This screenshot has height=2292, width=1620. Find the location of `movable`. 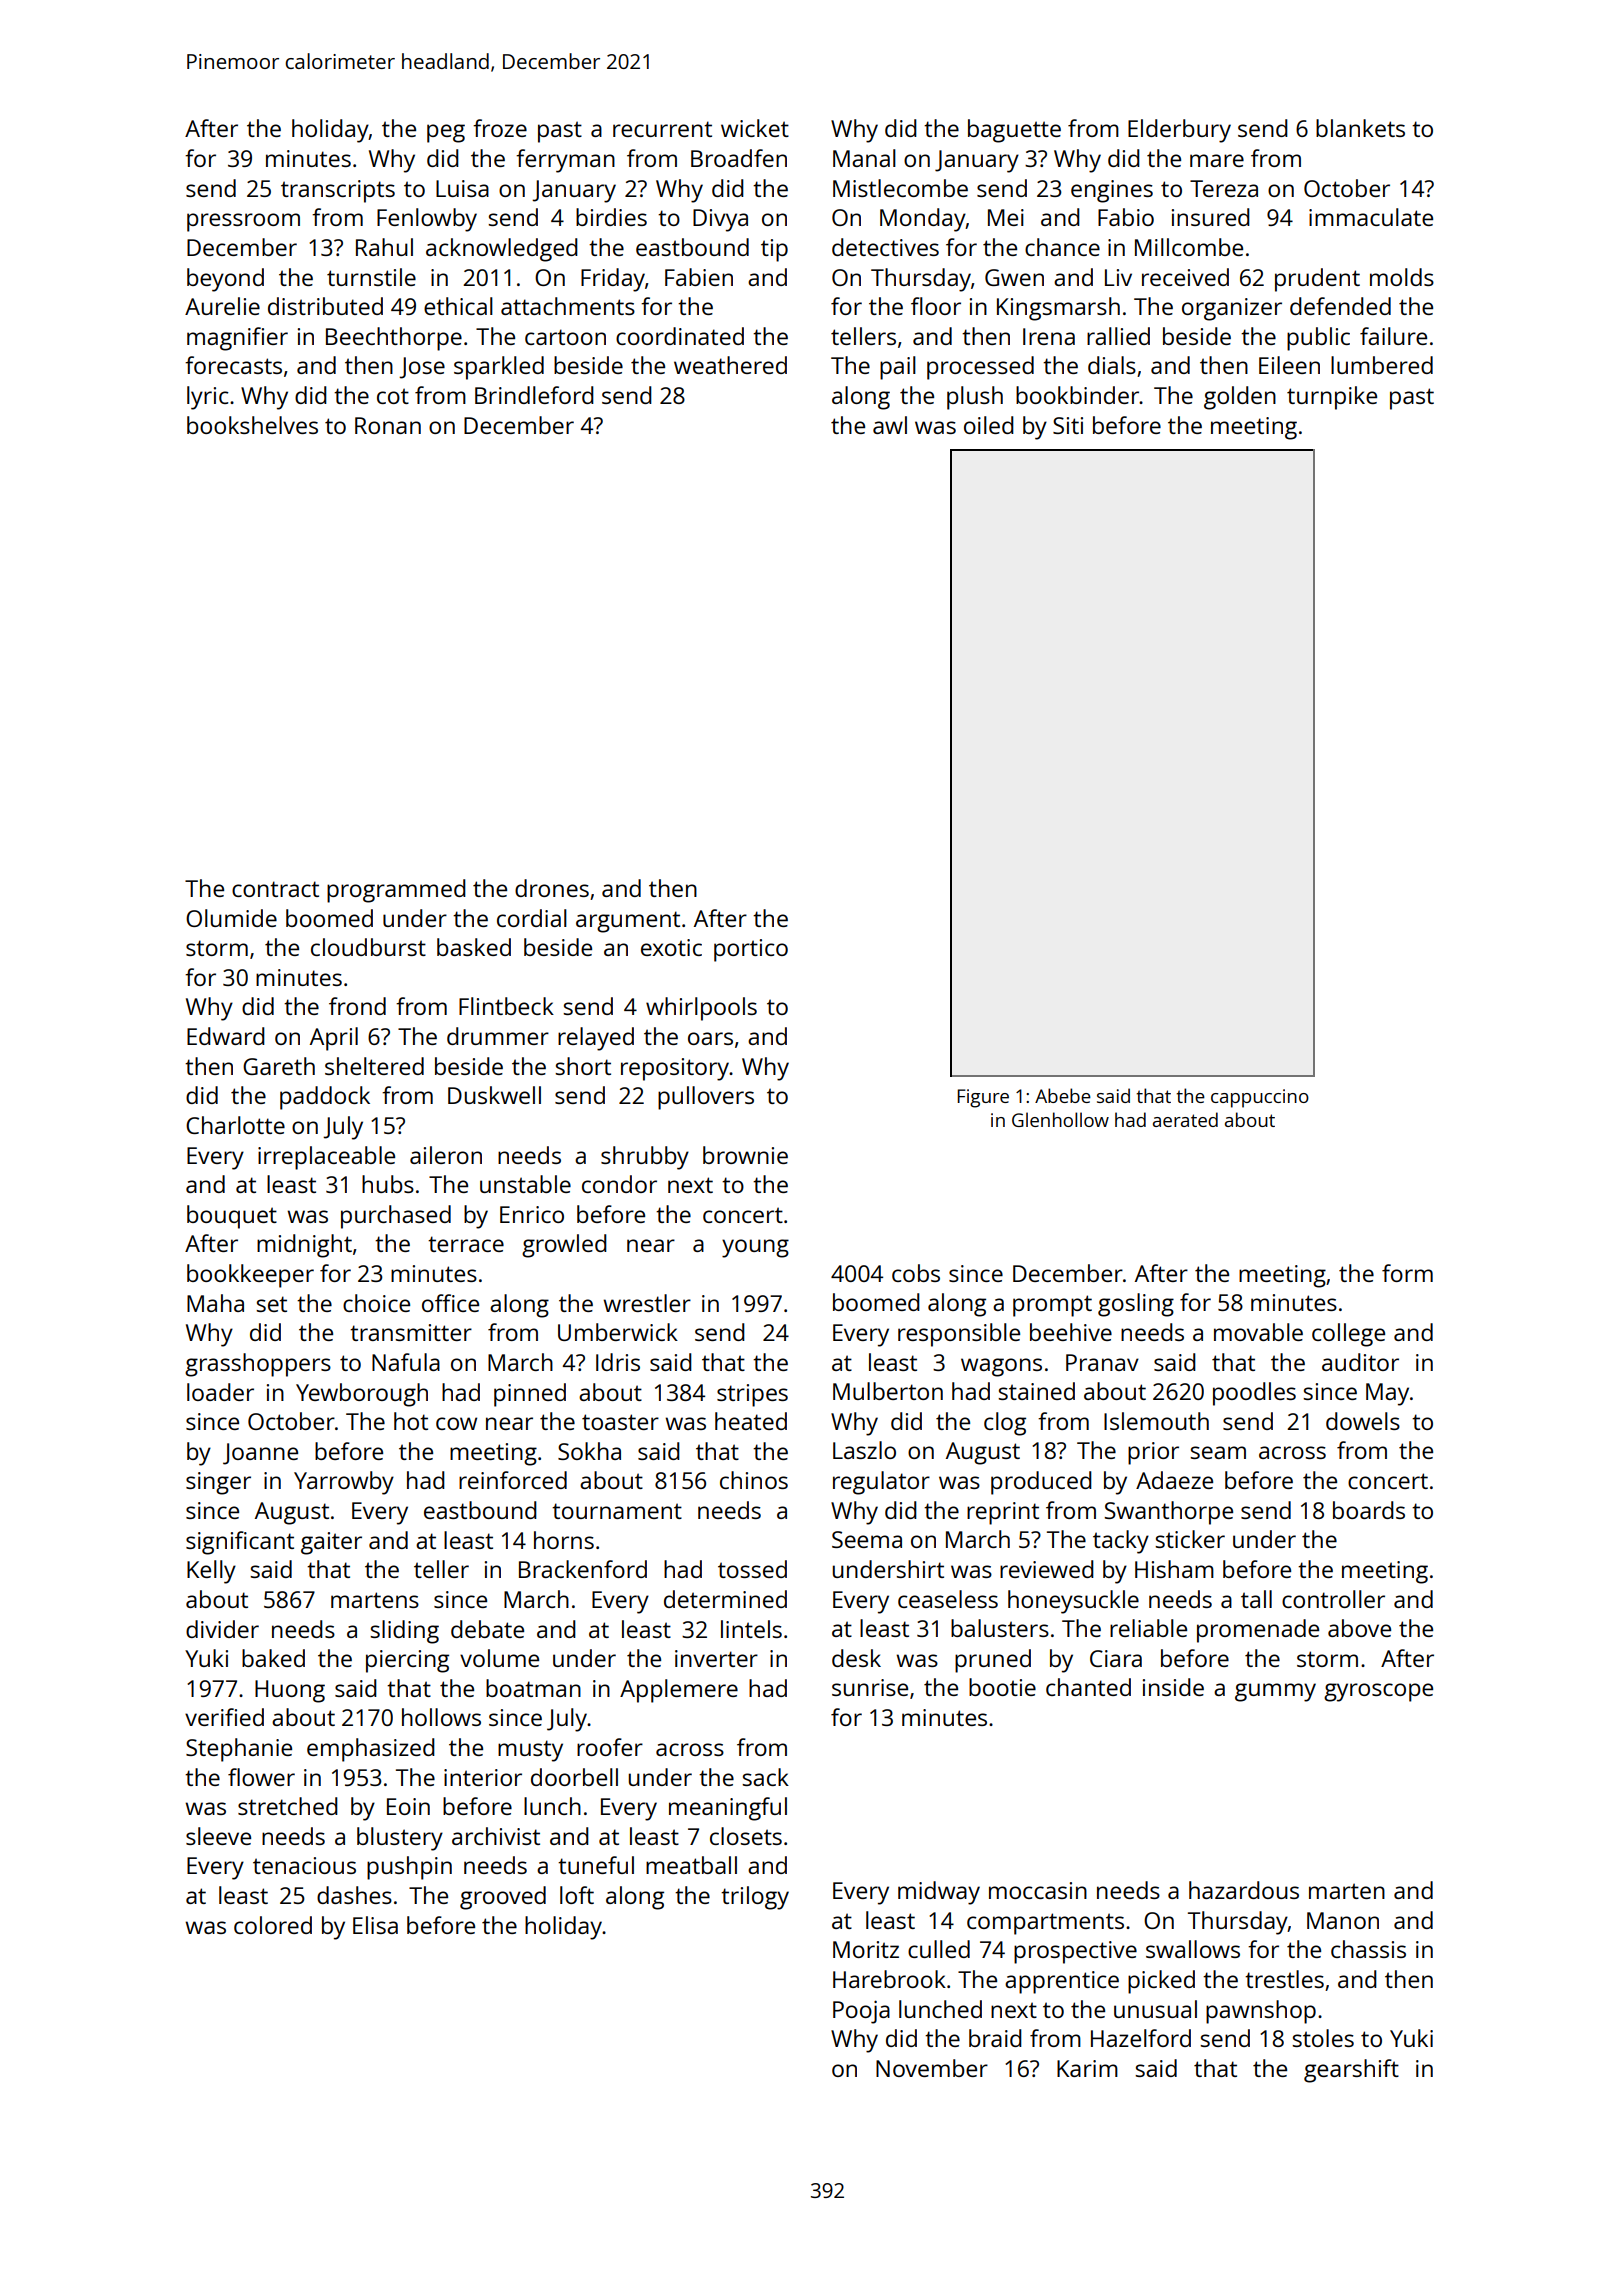

movable is located at coordinates (1258, 1332).
